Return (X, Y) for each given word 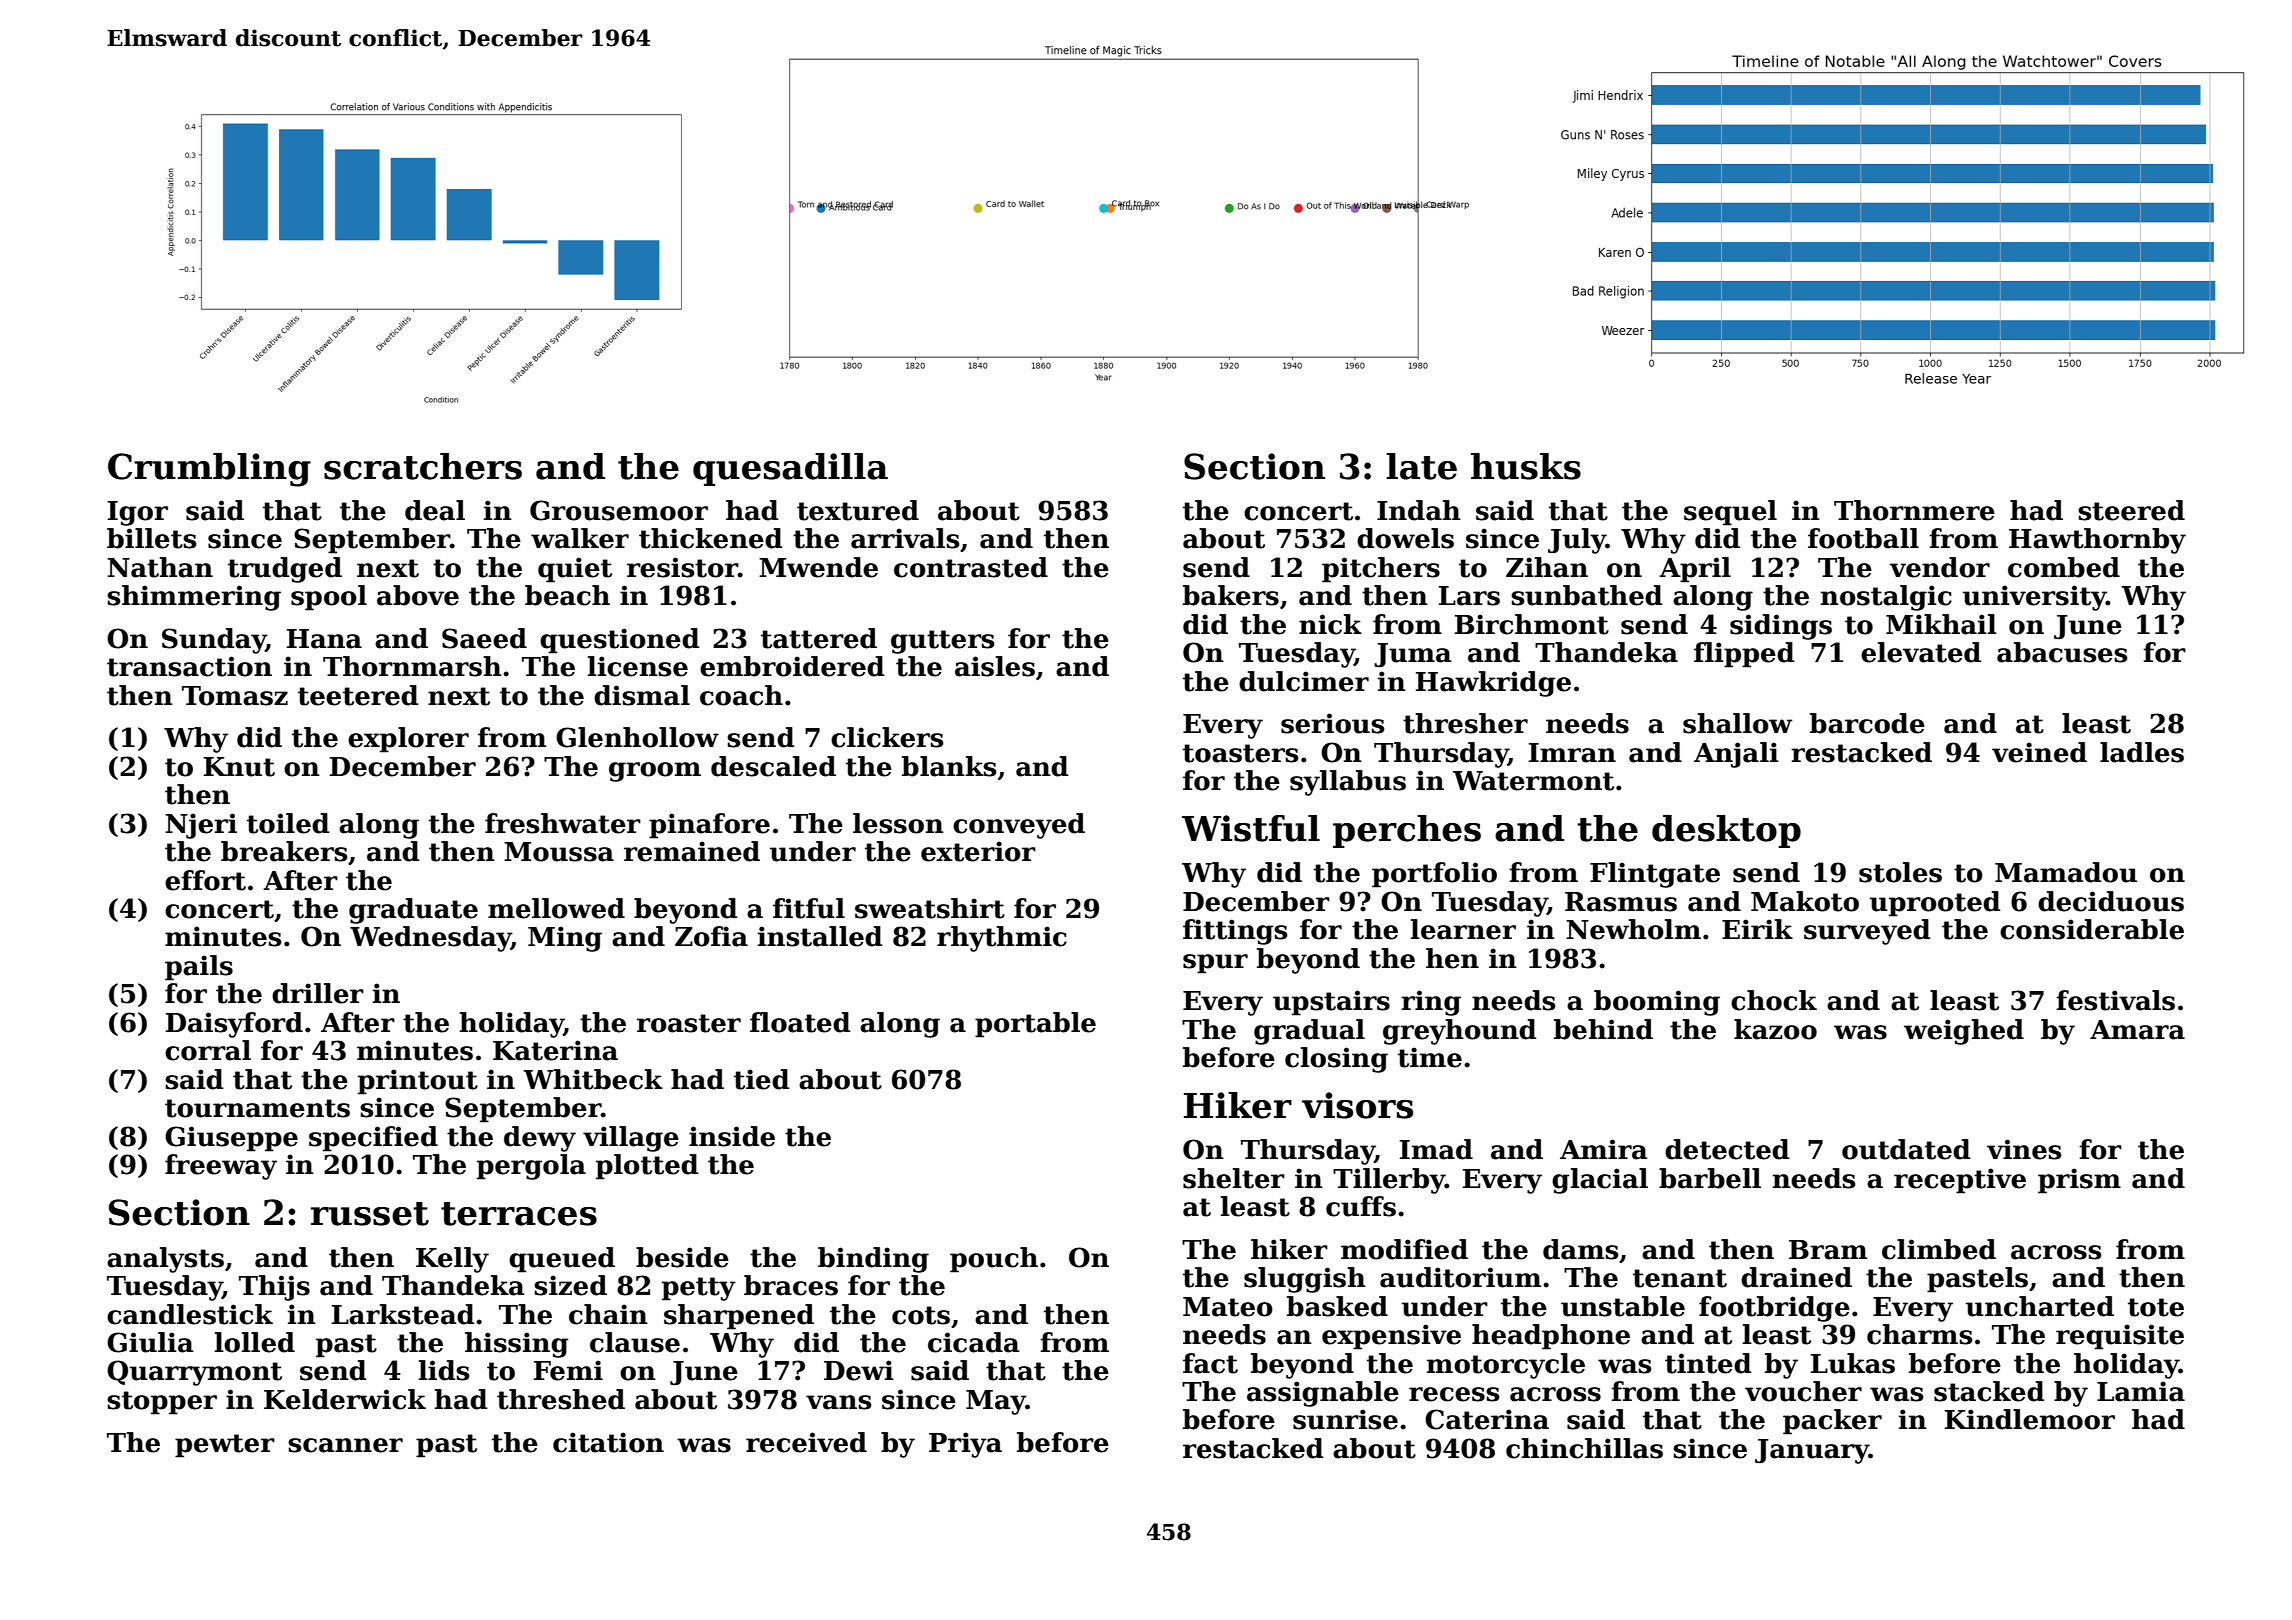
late (1421, 466)
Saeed (484, 638)
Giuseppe (231, 1139)
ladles (2142, 752)
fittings (1235, 932)
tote (2156, 1307)
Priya (965, 1445)
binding (873, 1260)
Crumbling (209, 470)
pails (199, 968)
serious (1332, 723)
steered (2131, 510)
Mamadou (2066, 872)
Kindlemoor (2030, 1419)
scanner (345, 1445)
